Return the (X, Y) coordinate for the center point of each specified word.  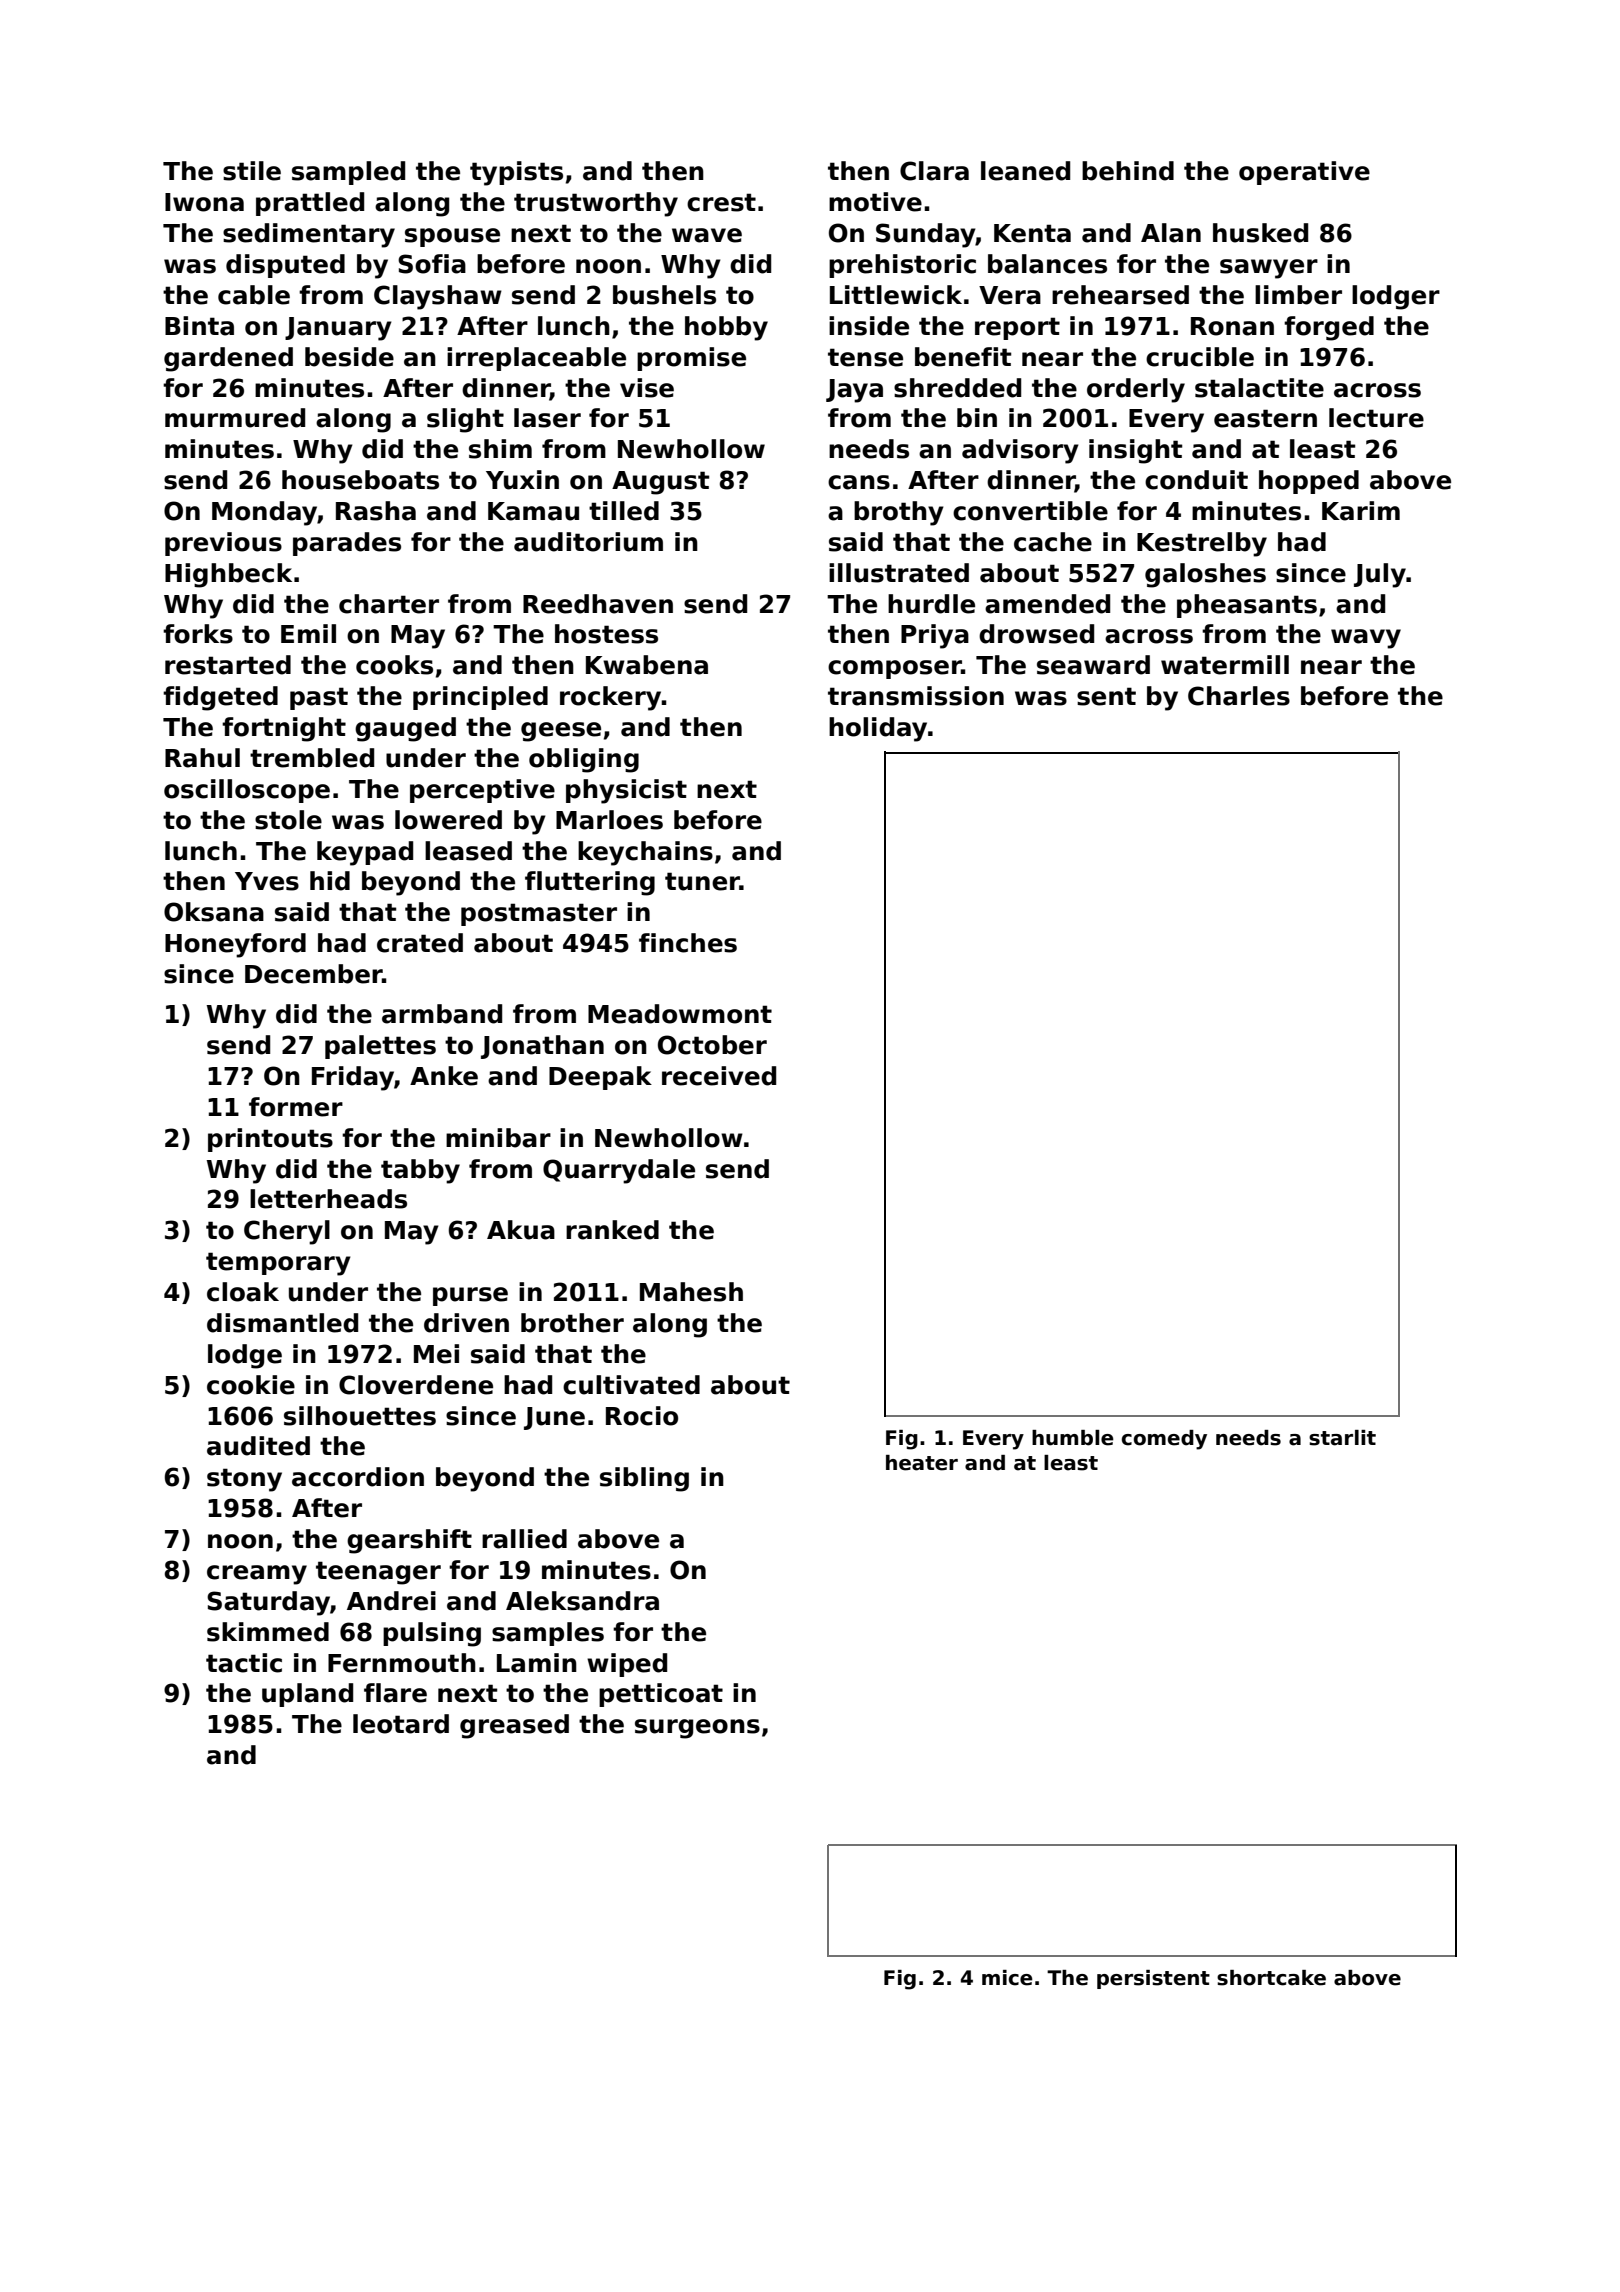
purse (470, 1296)
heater (922, 1463)
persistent (1153, 1979)
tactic (244, 1663)
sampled (348, 173)
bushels (664, 295)
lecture (1376, 418)
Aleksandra (582, 1601)
